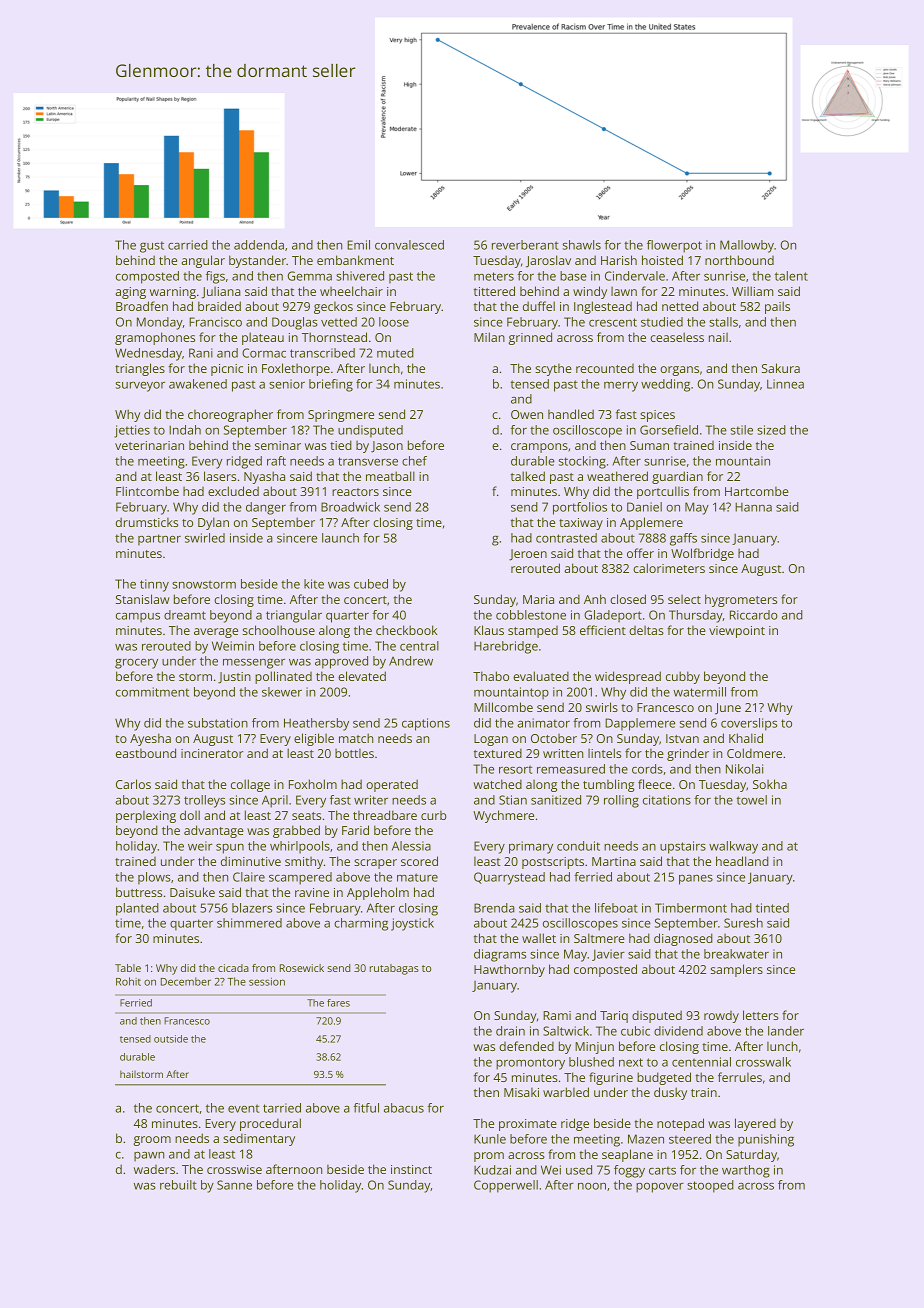  Describe the element at coordinates (243, 1108) in the screenshot. I see `event` at that location.
